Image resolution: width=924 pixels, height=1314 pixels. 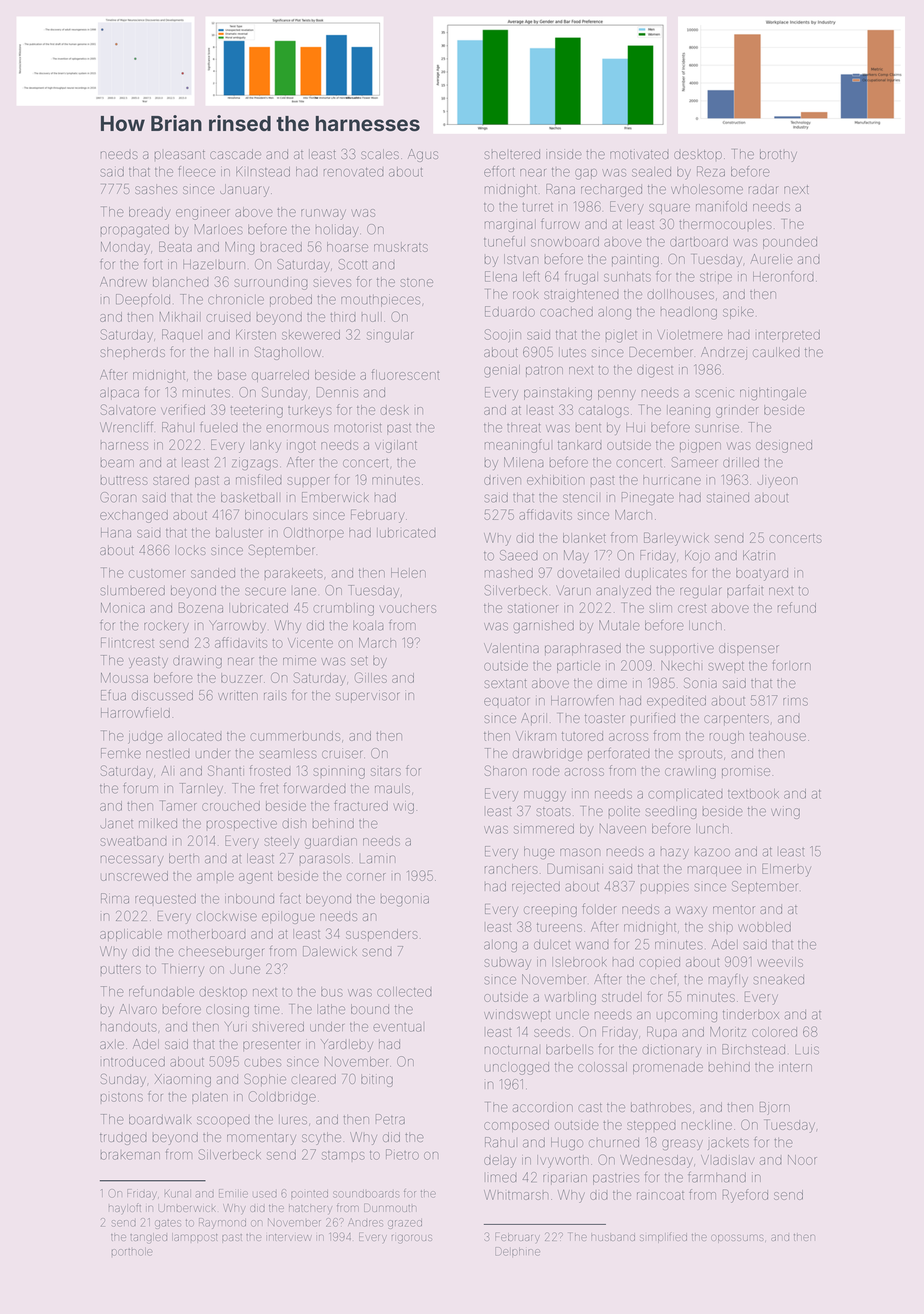 I want to click on cascade, so click(x=235, y=154).
